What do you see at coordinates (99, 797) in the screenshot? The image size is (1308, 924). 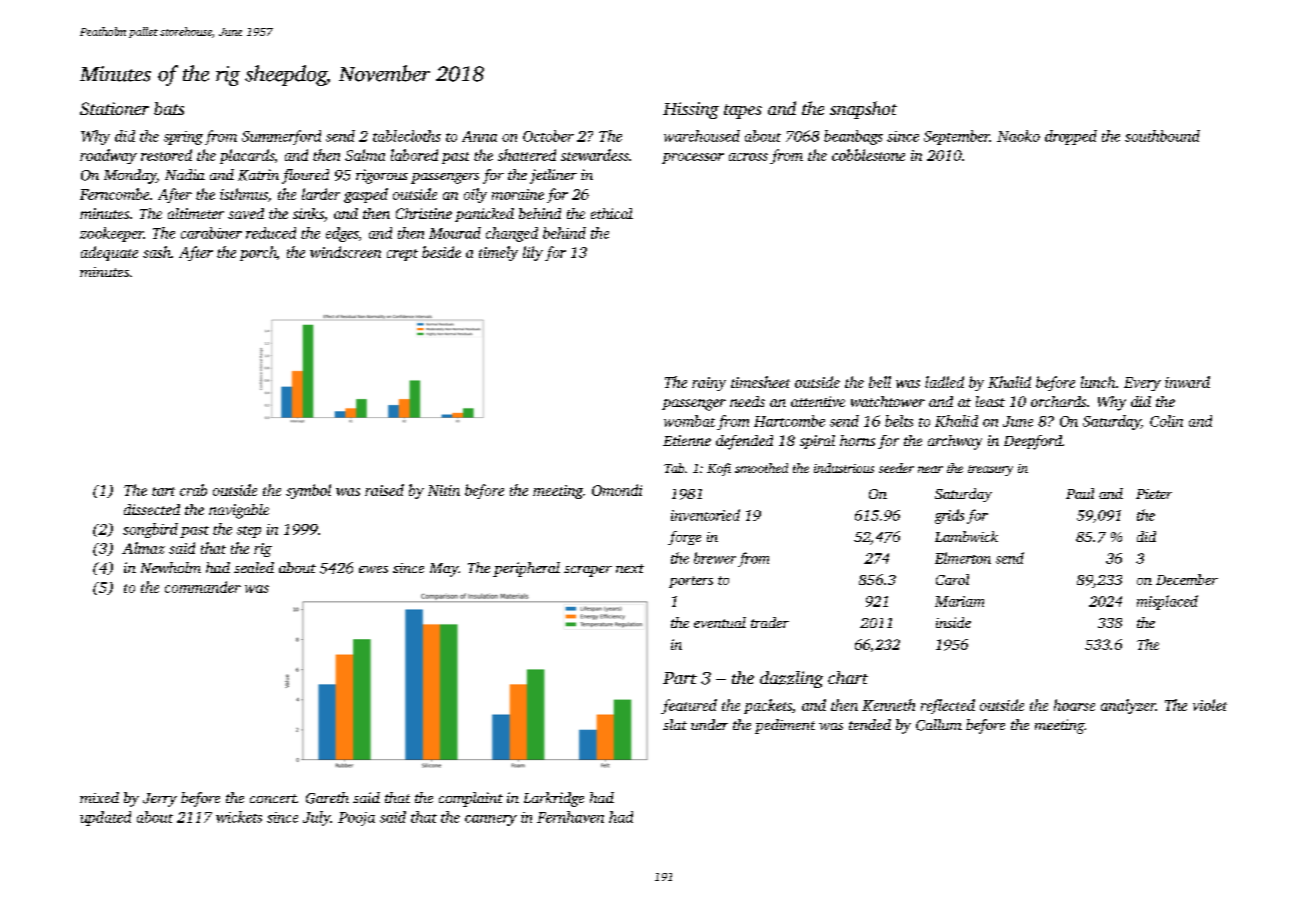 I see `mixed` at bounding box center [99, 797].
